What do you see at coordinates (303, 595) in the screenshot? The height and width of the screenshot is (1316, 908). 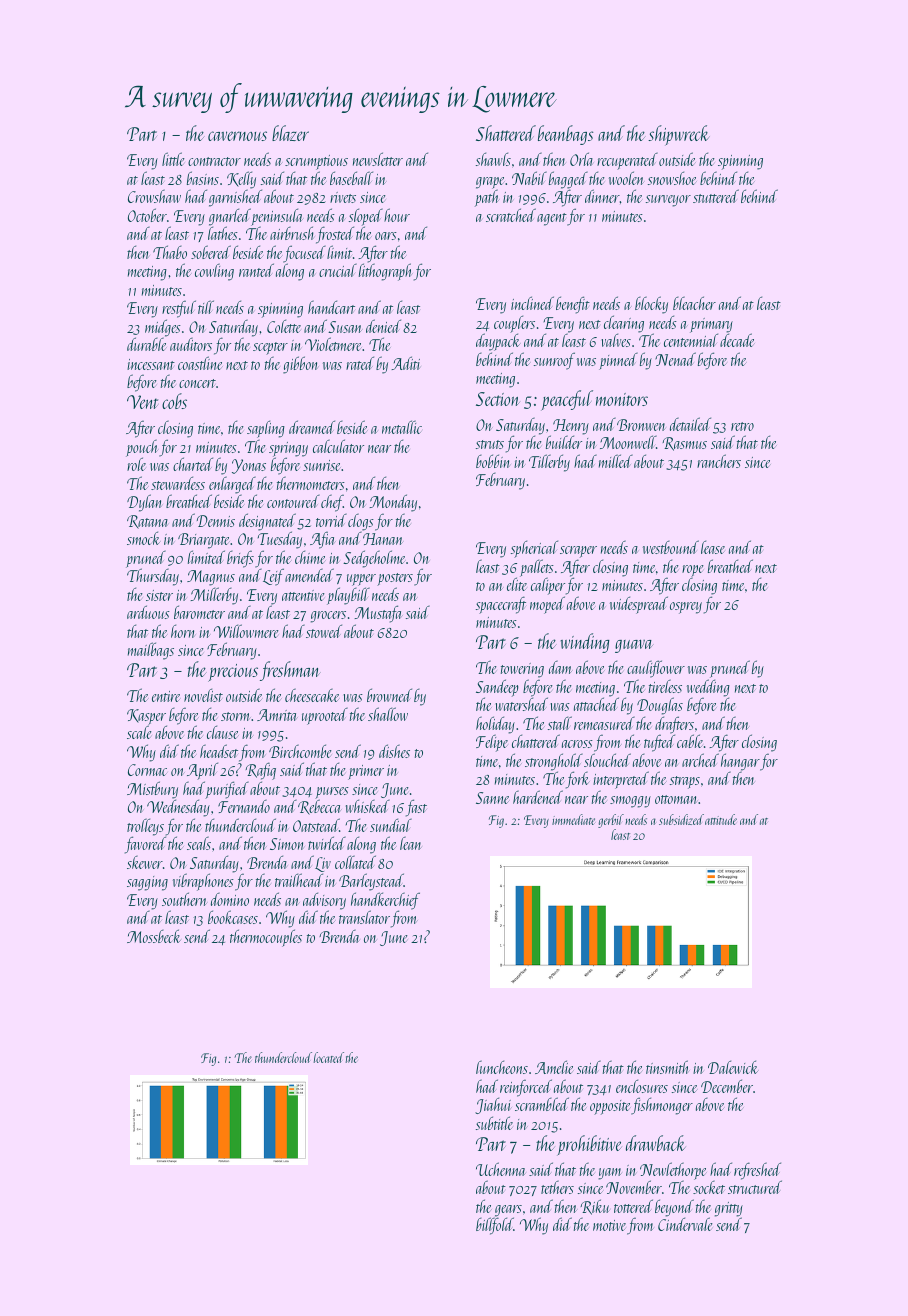 I see `attentive` at bounding box center [303, 595].
